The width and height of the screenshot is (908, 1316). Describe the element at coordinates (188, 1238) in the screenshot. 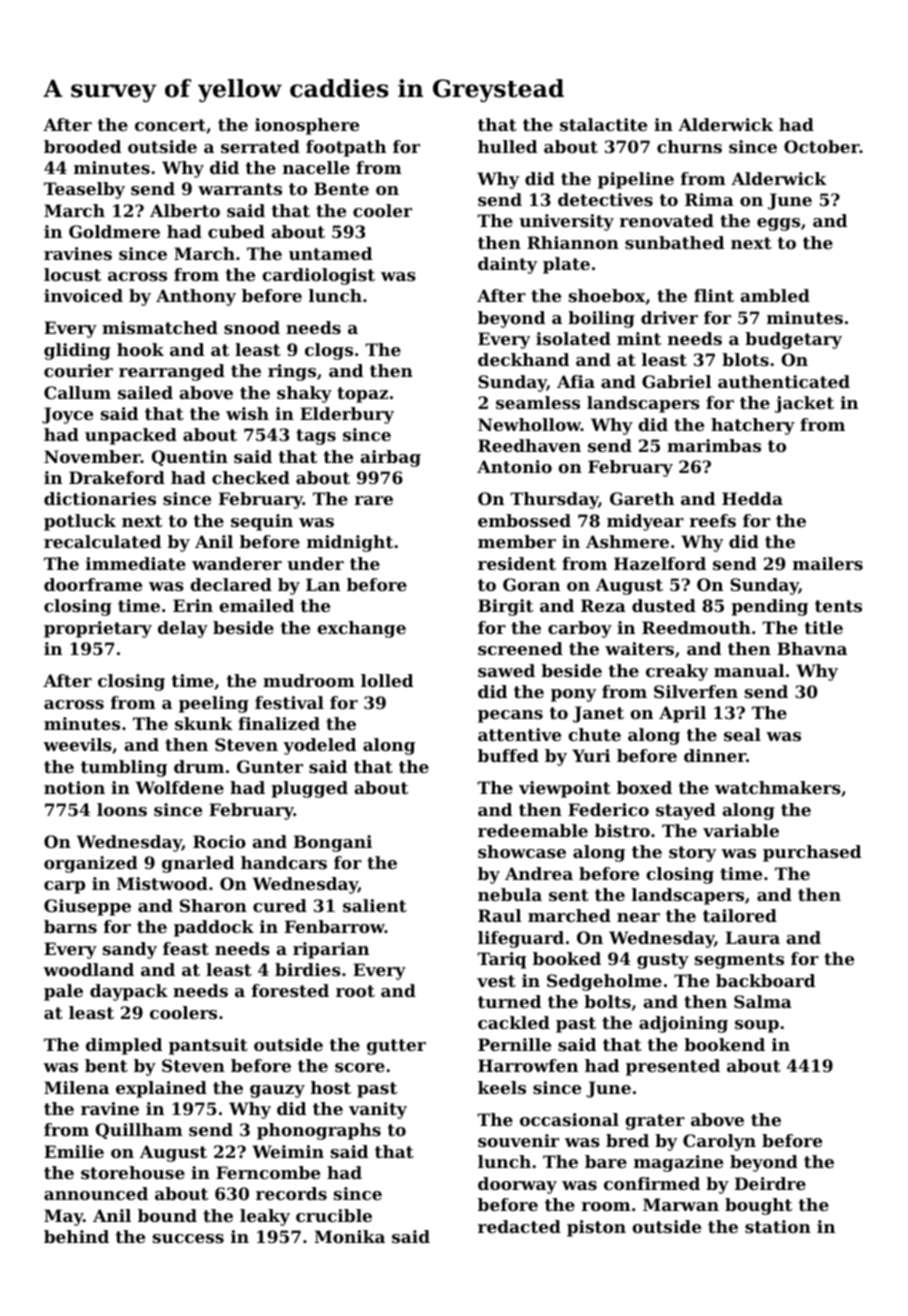

I see `success` at that location.
